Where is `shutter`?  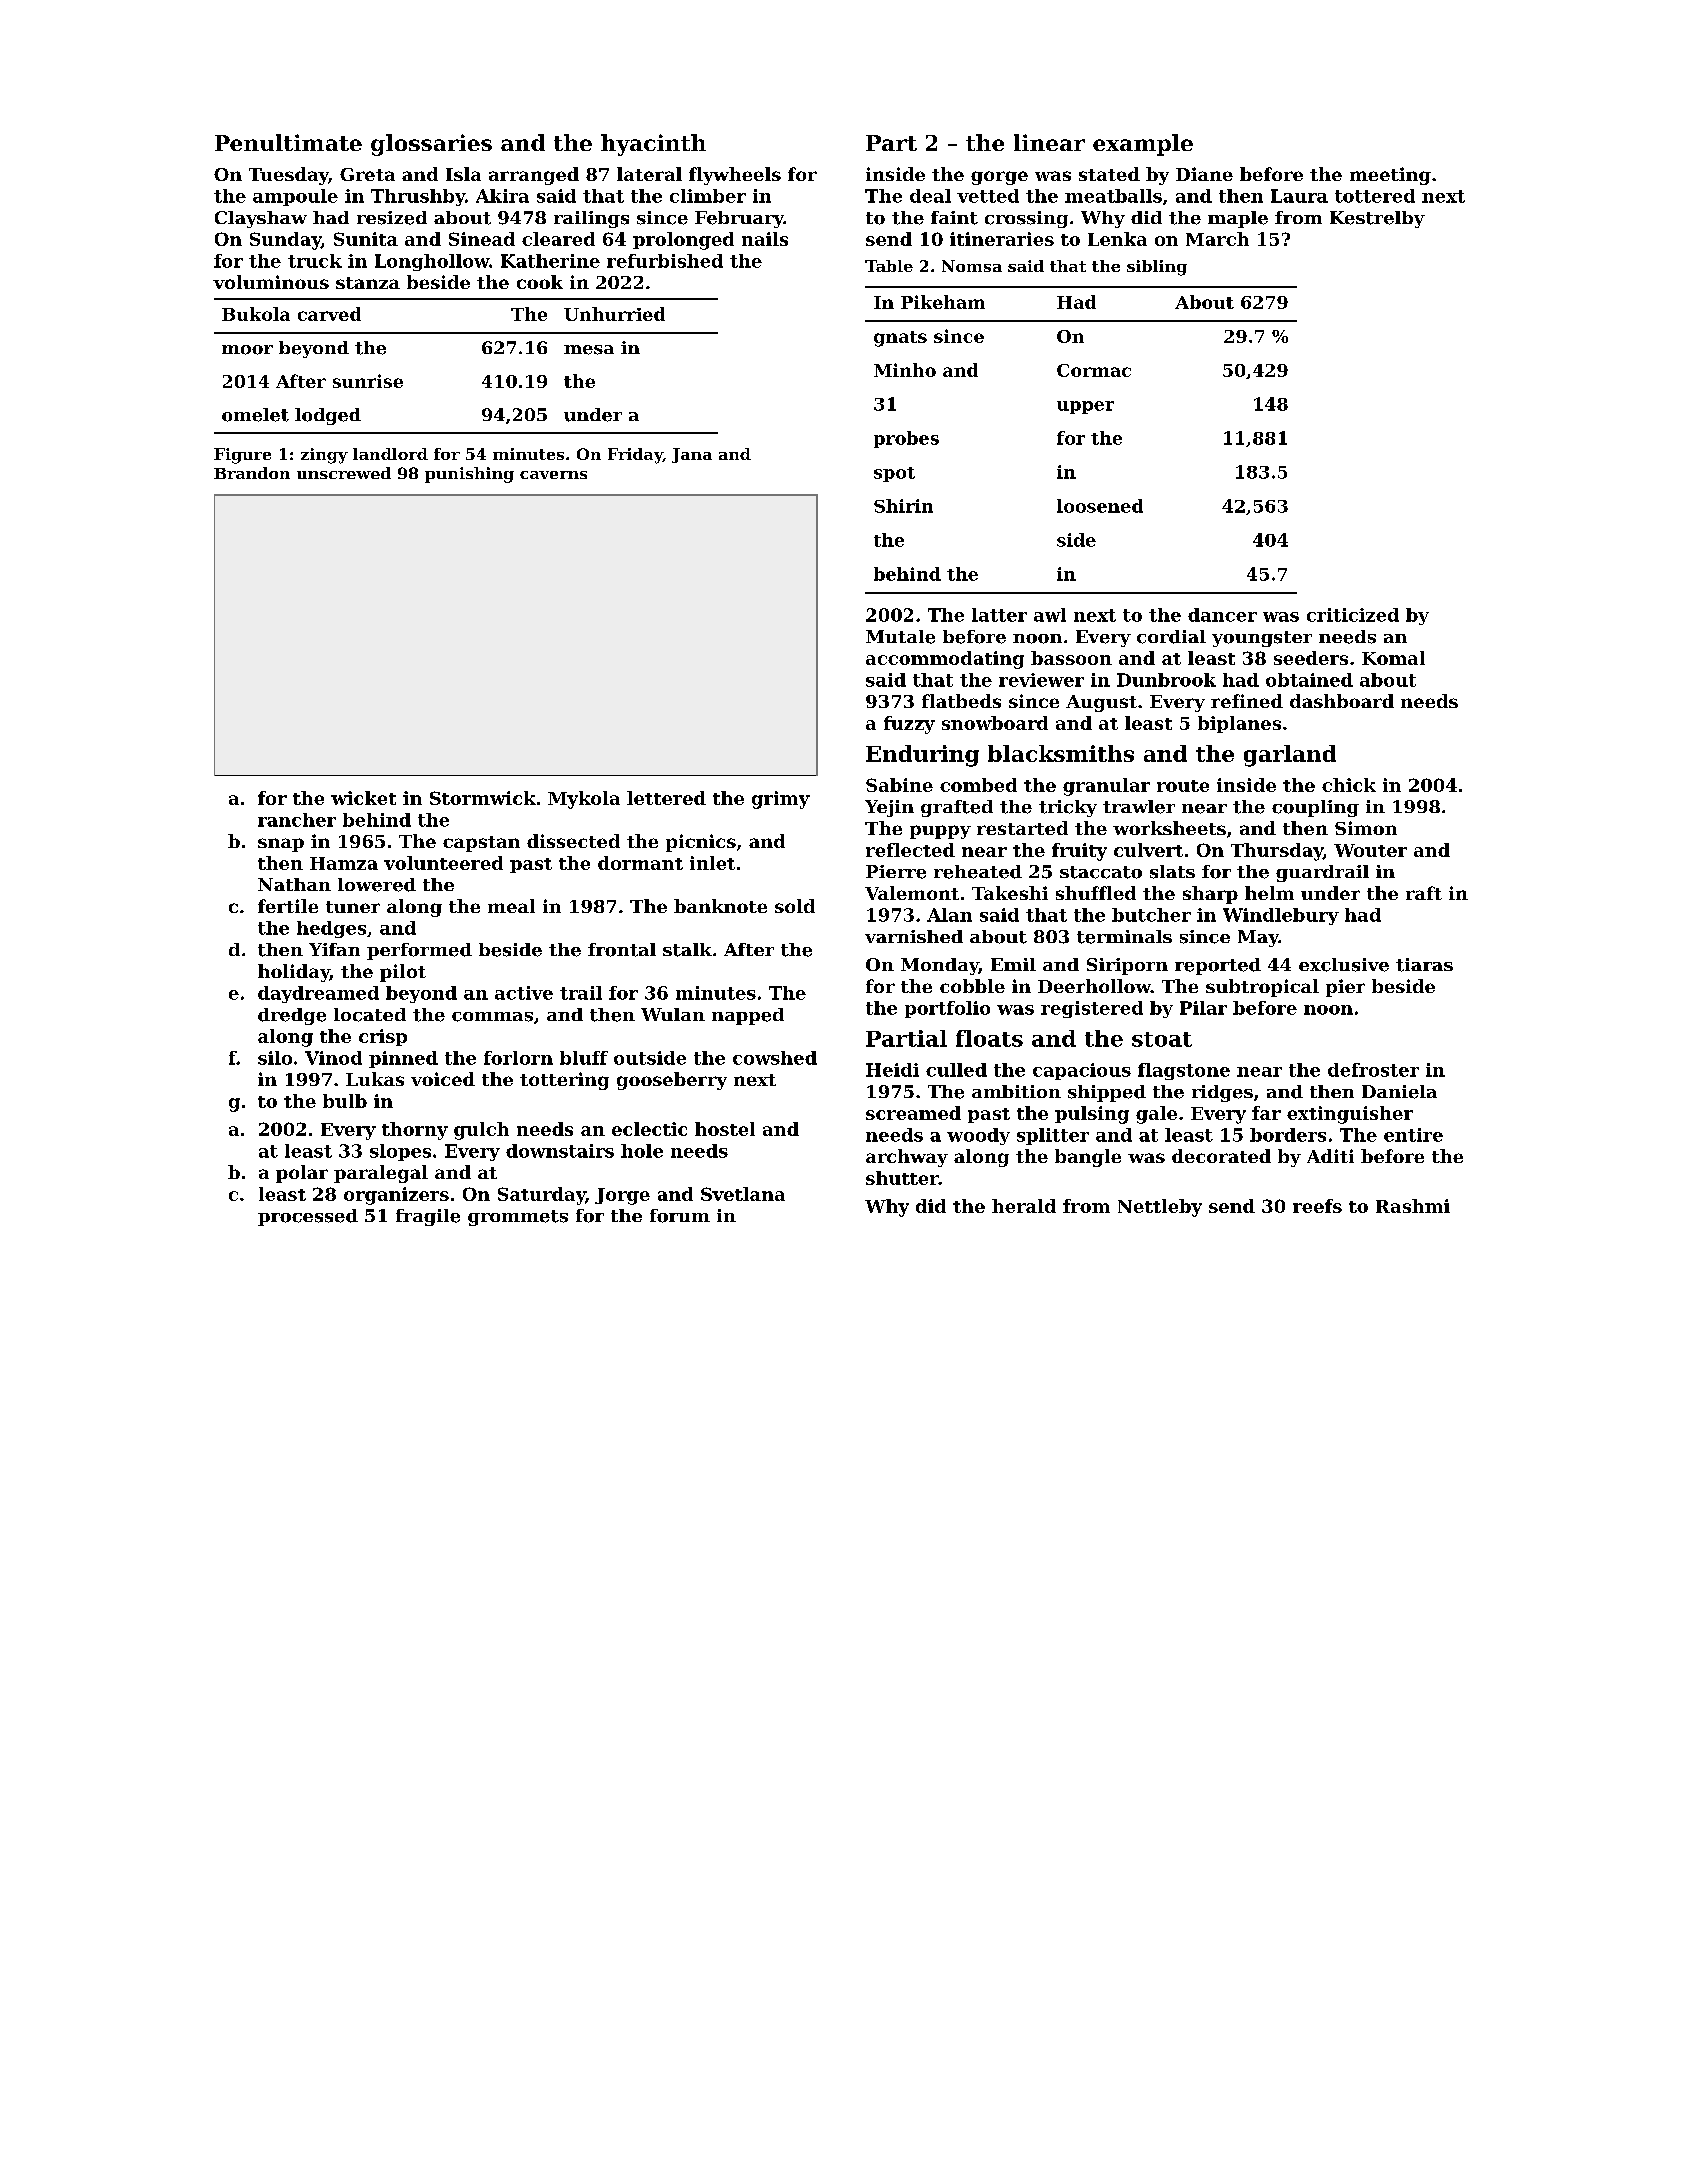
shutter is located at coordinates (902, 1178).
